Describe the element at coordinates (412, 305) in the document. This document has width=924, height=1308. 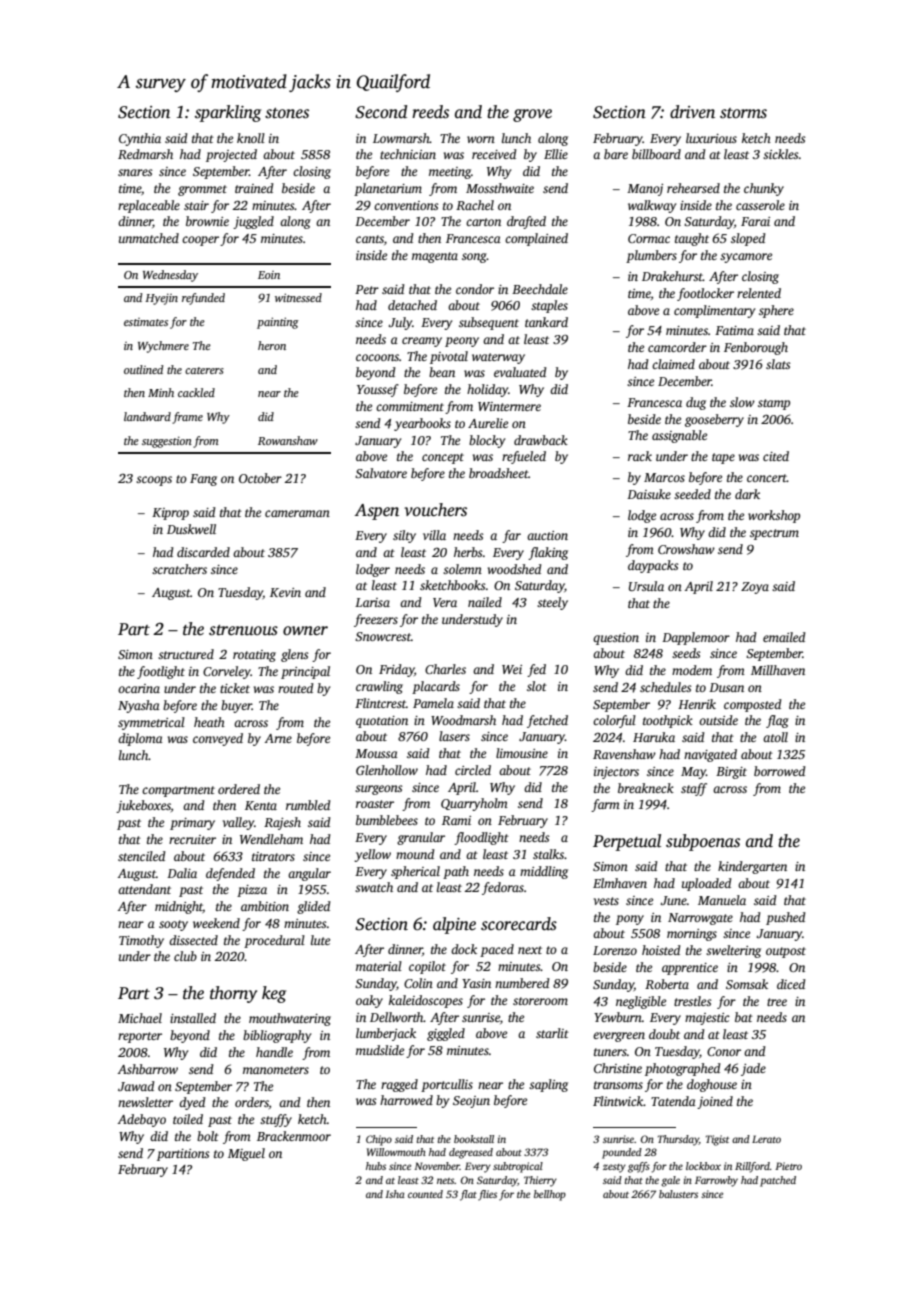
I see `detached` at that location.
